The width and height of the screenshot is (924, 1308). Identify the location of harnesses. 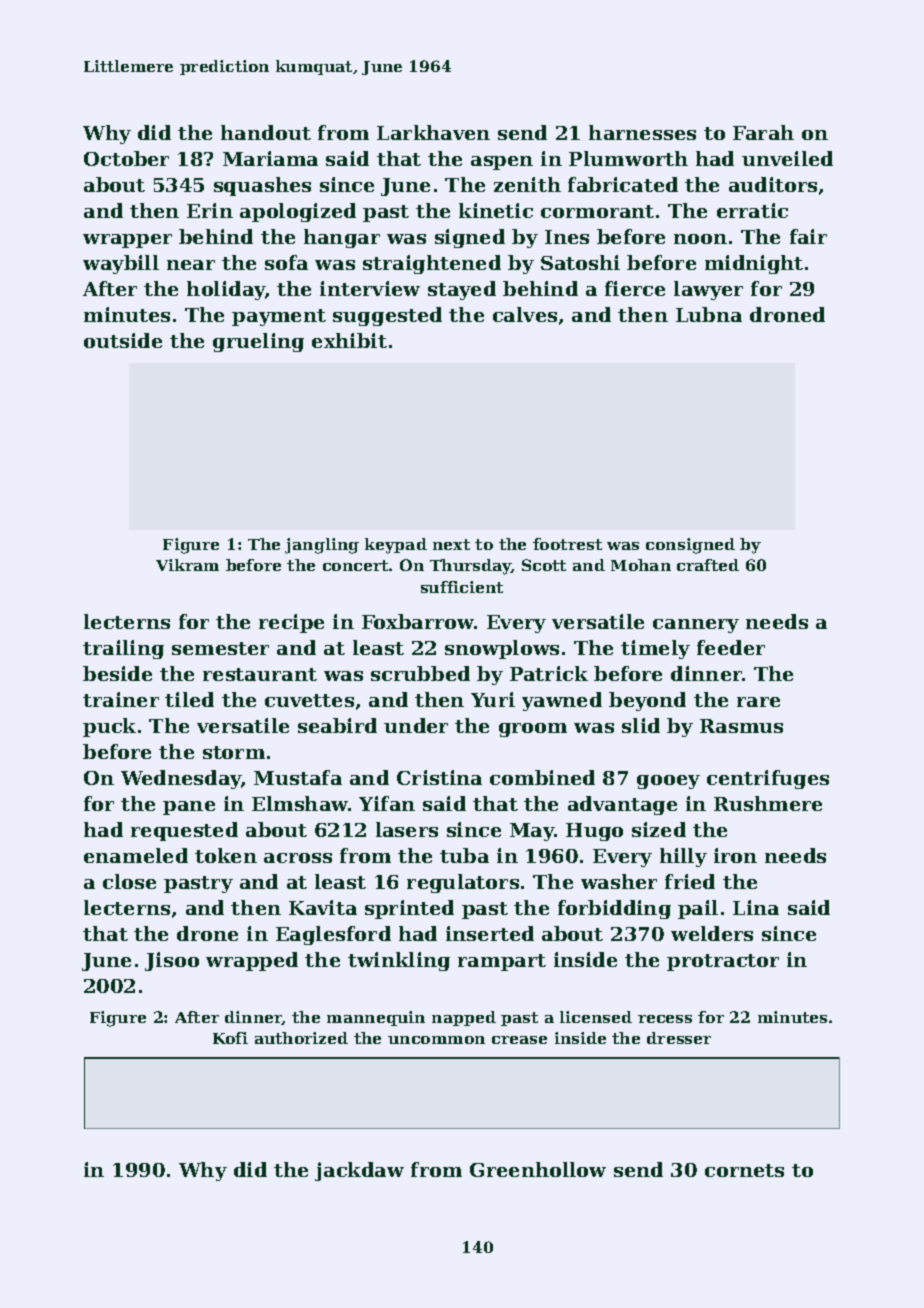
(642, 132).
